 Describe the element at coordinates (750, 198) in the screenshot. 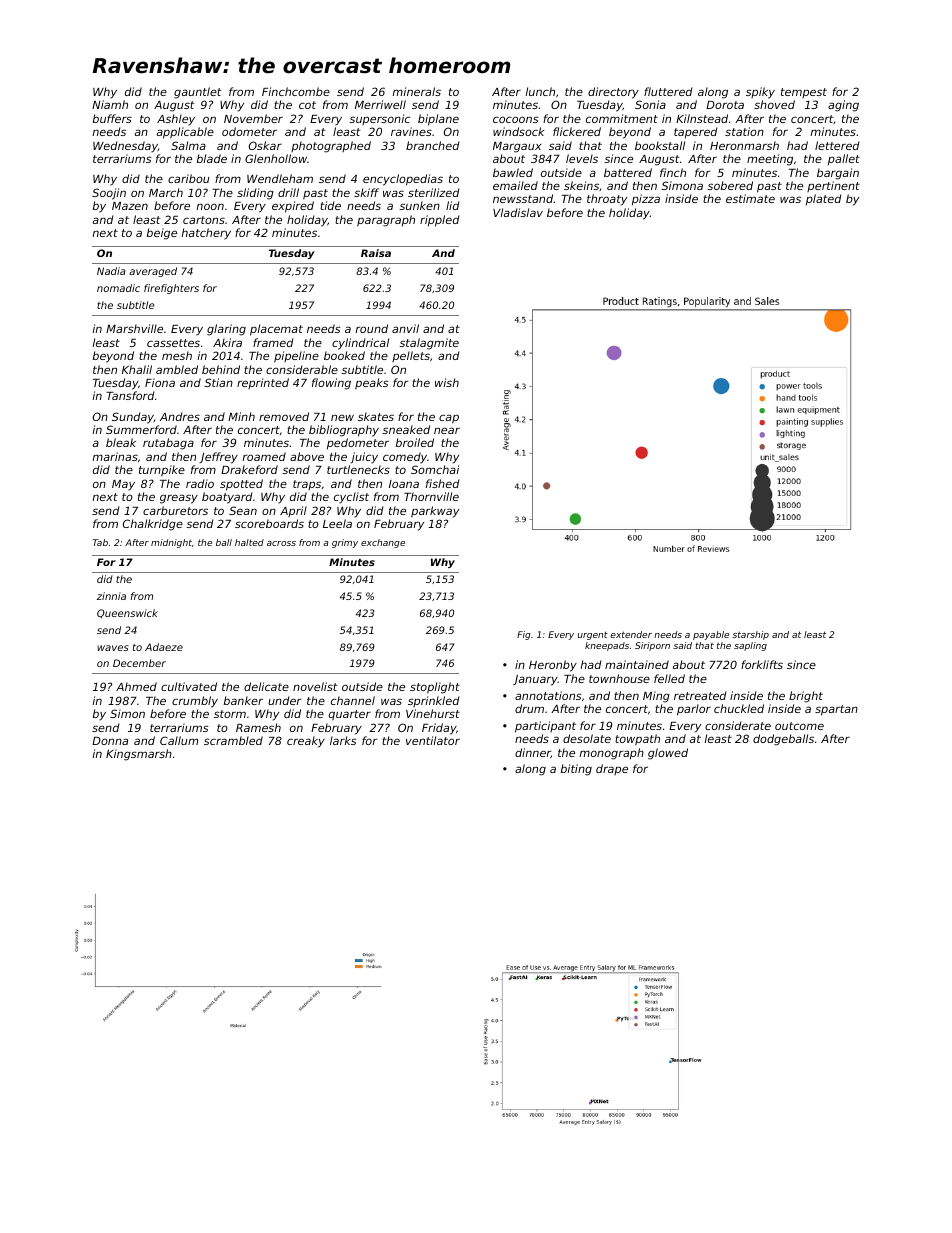

I see `estimate` at that location.
